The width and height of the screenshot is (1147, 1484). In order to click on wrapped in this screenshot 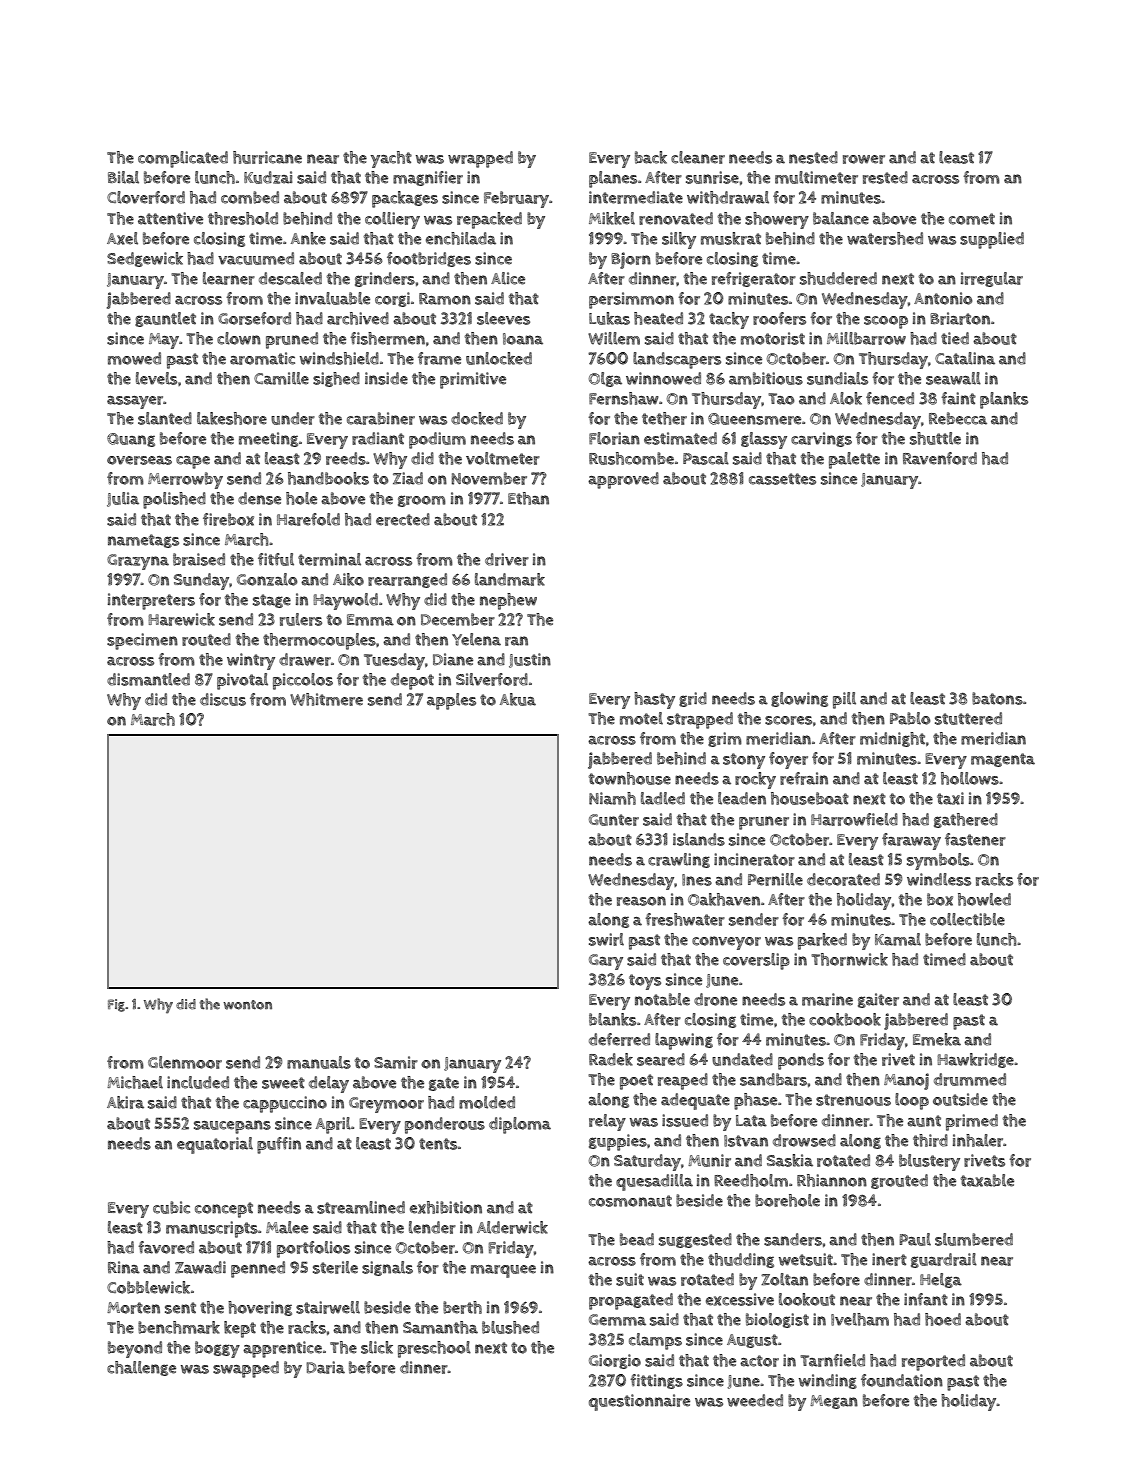, I will do `click(480, 159)`.
